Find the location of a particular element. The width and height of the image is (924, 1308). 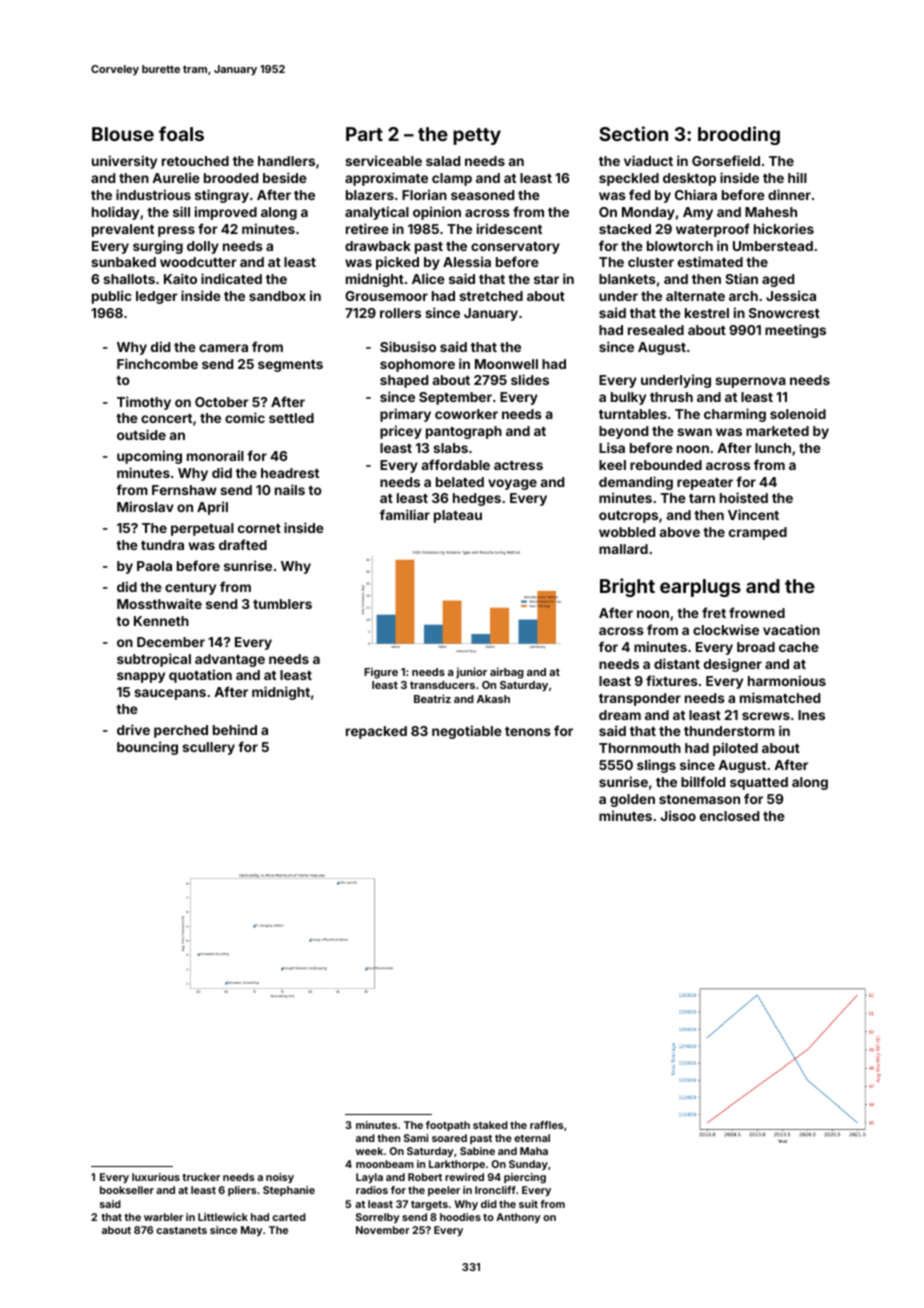

raffles is located at coordinates (547, 1125).
